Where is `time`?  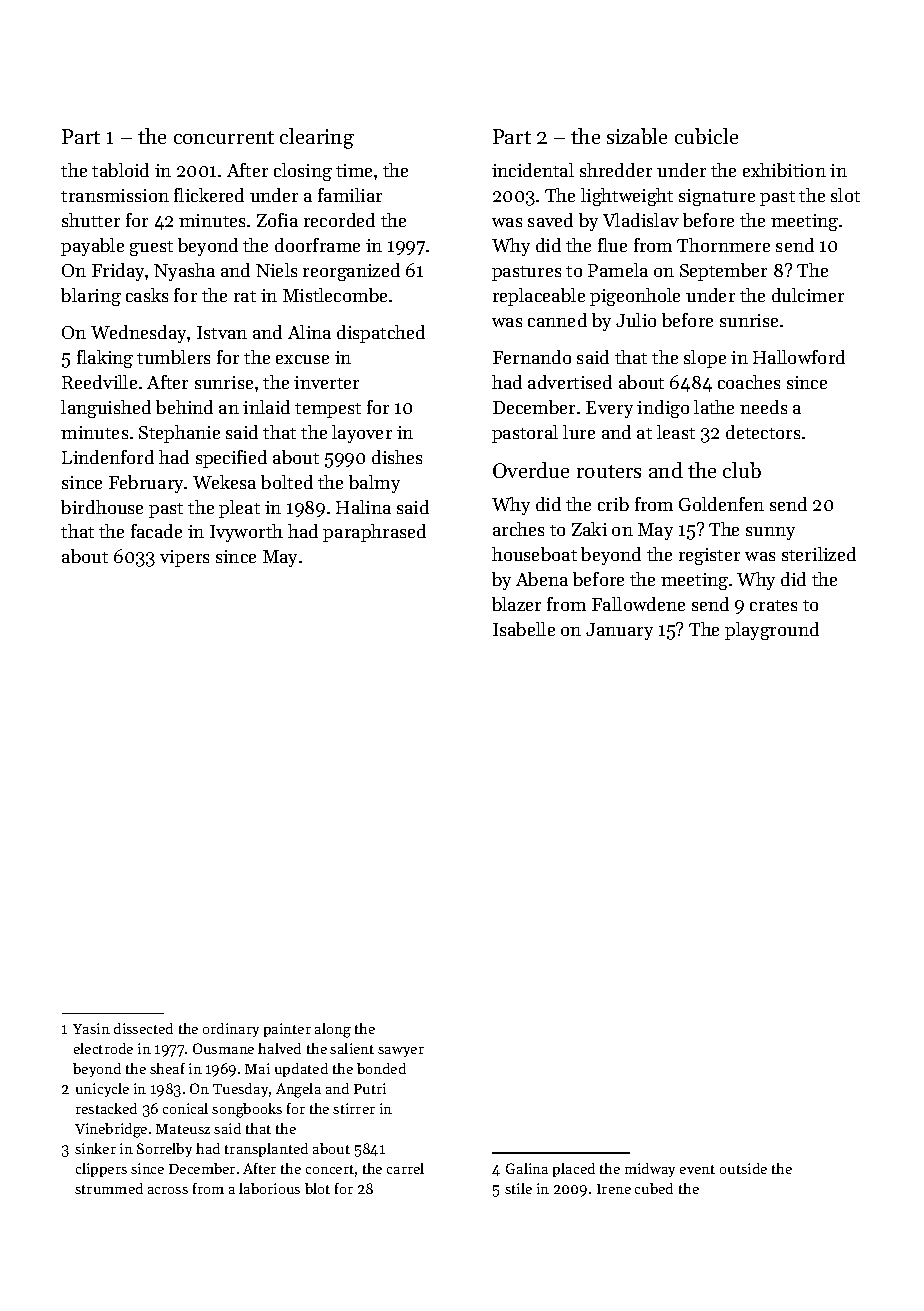
time is located at coordinates (354, 170).
